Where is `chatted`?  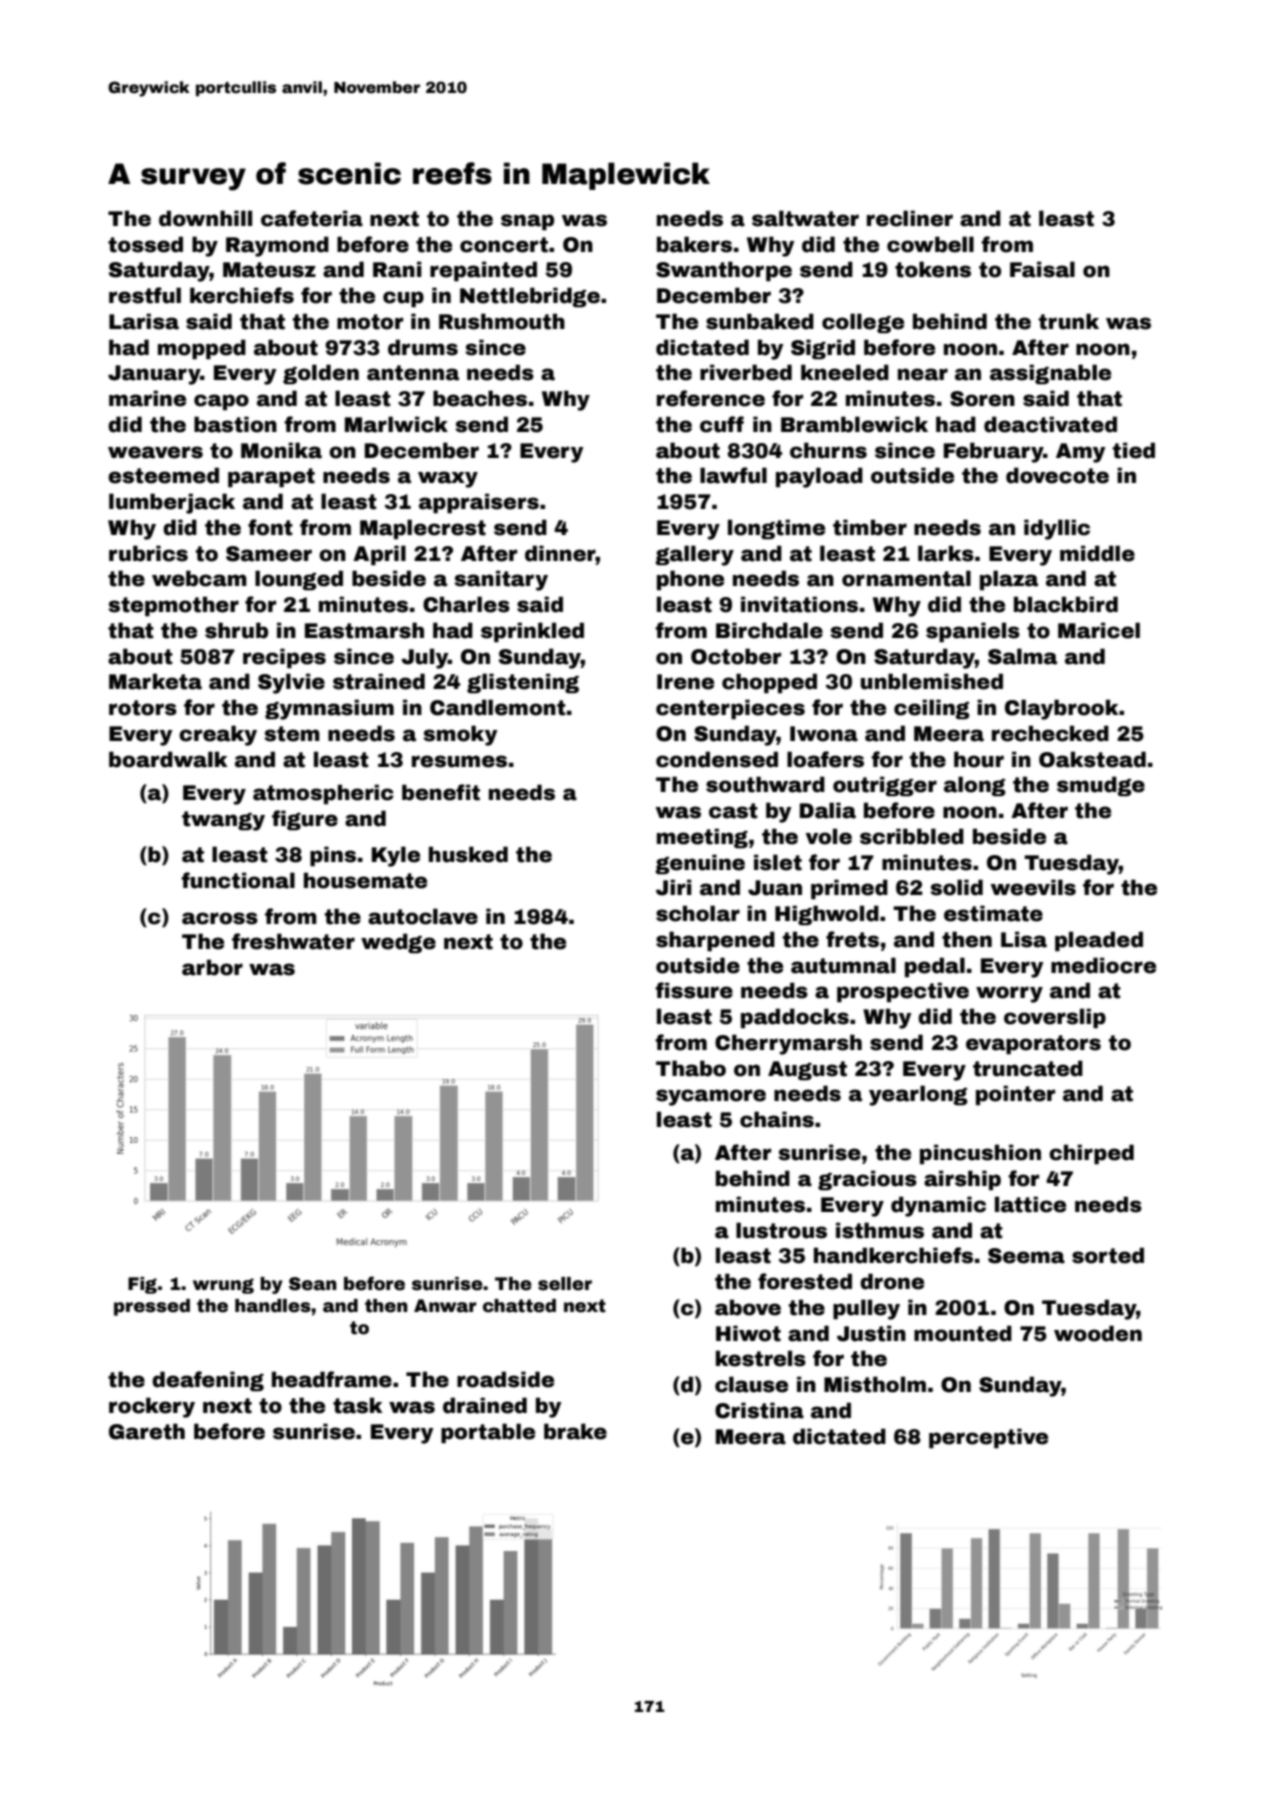 chatted is located at coordinates (519, 1306).
